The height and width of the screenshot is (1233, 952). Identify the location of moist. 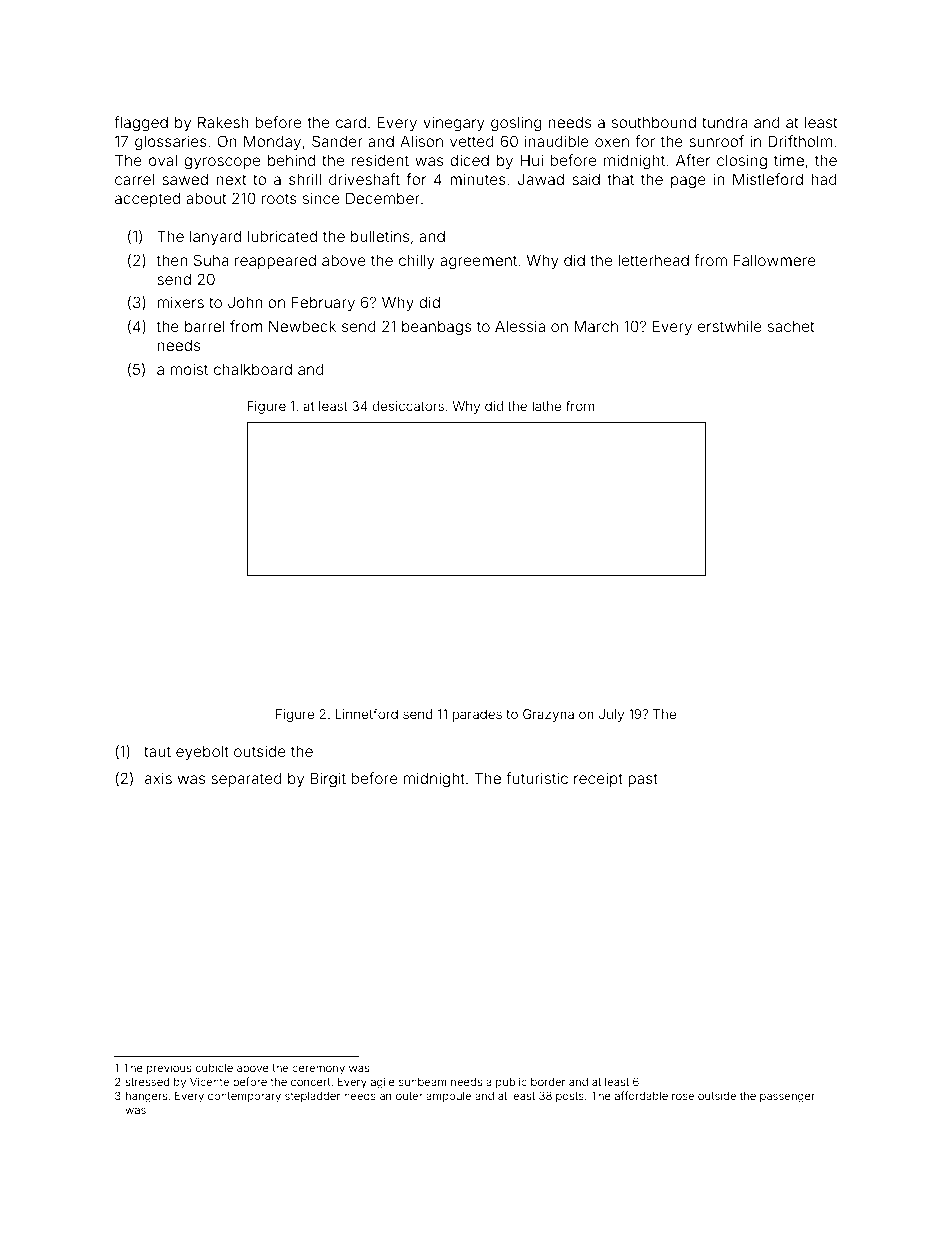
(189, 369).
